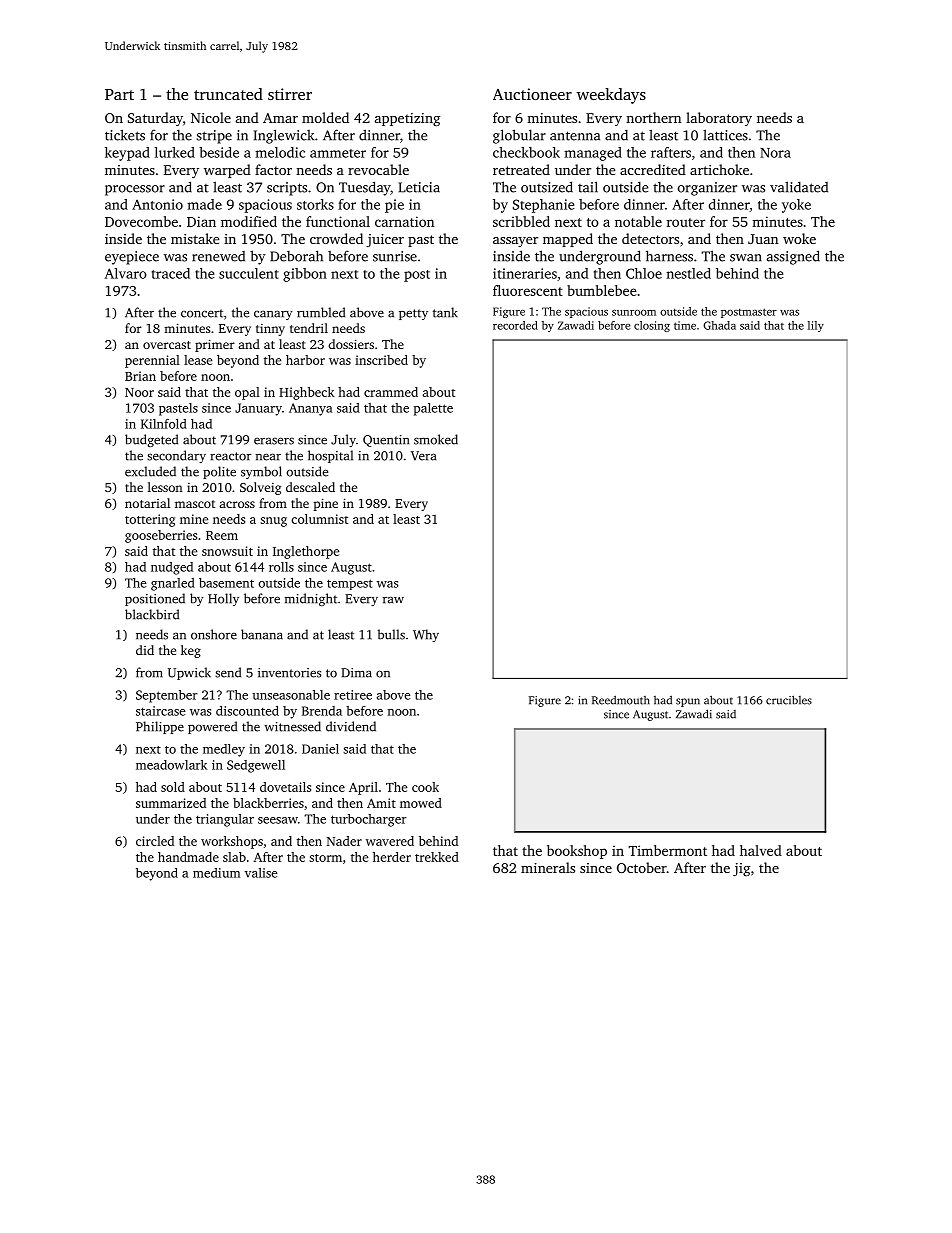 The image size is (952, 1233). Describe the element at coordinates (407, 120) in the page. I see `appetizing` at that location.
